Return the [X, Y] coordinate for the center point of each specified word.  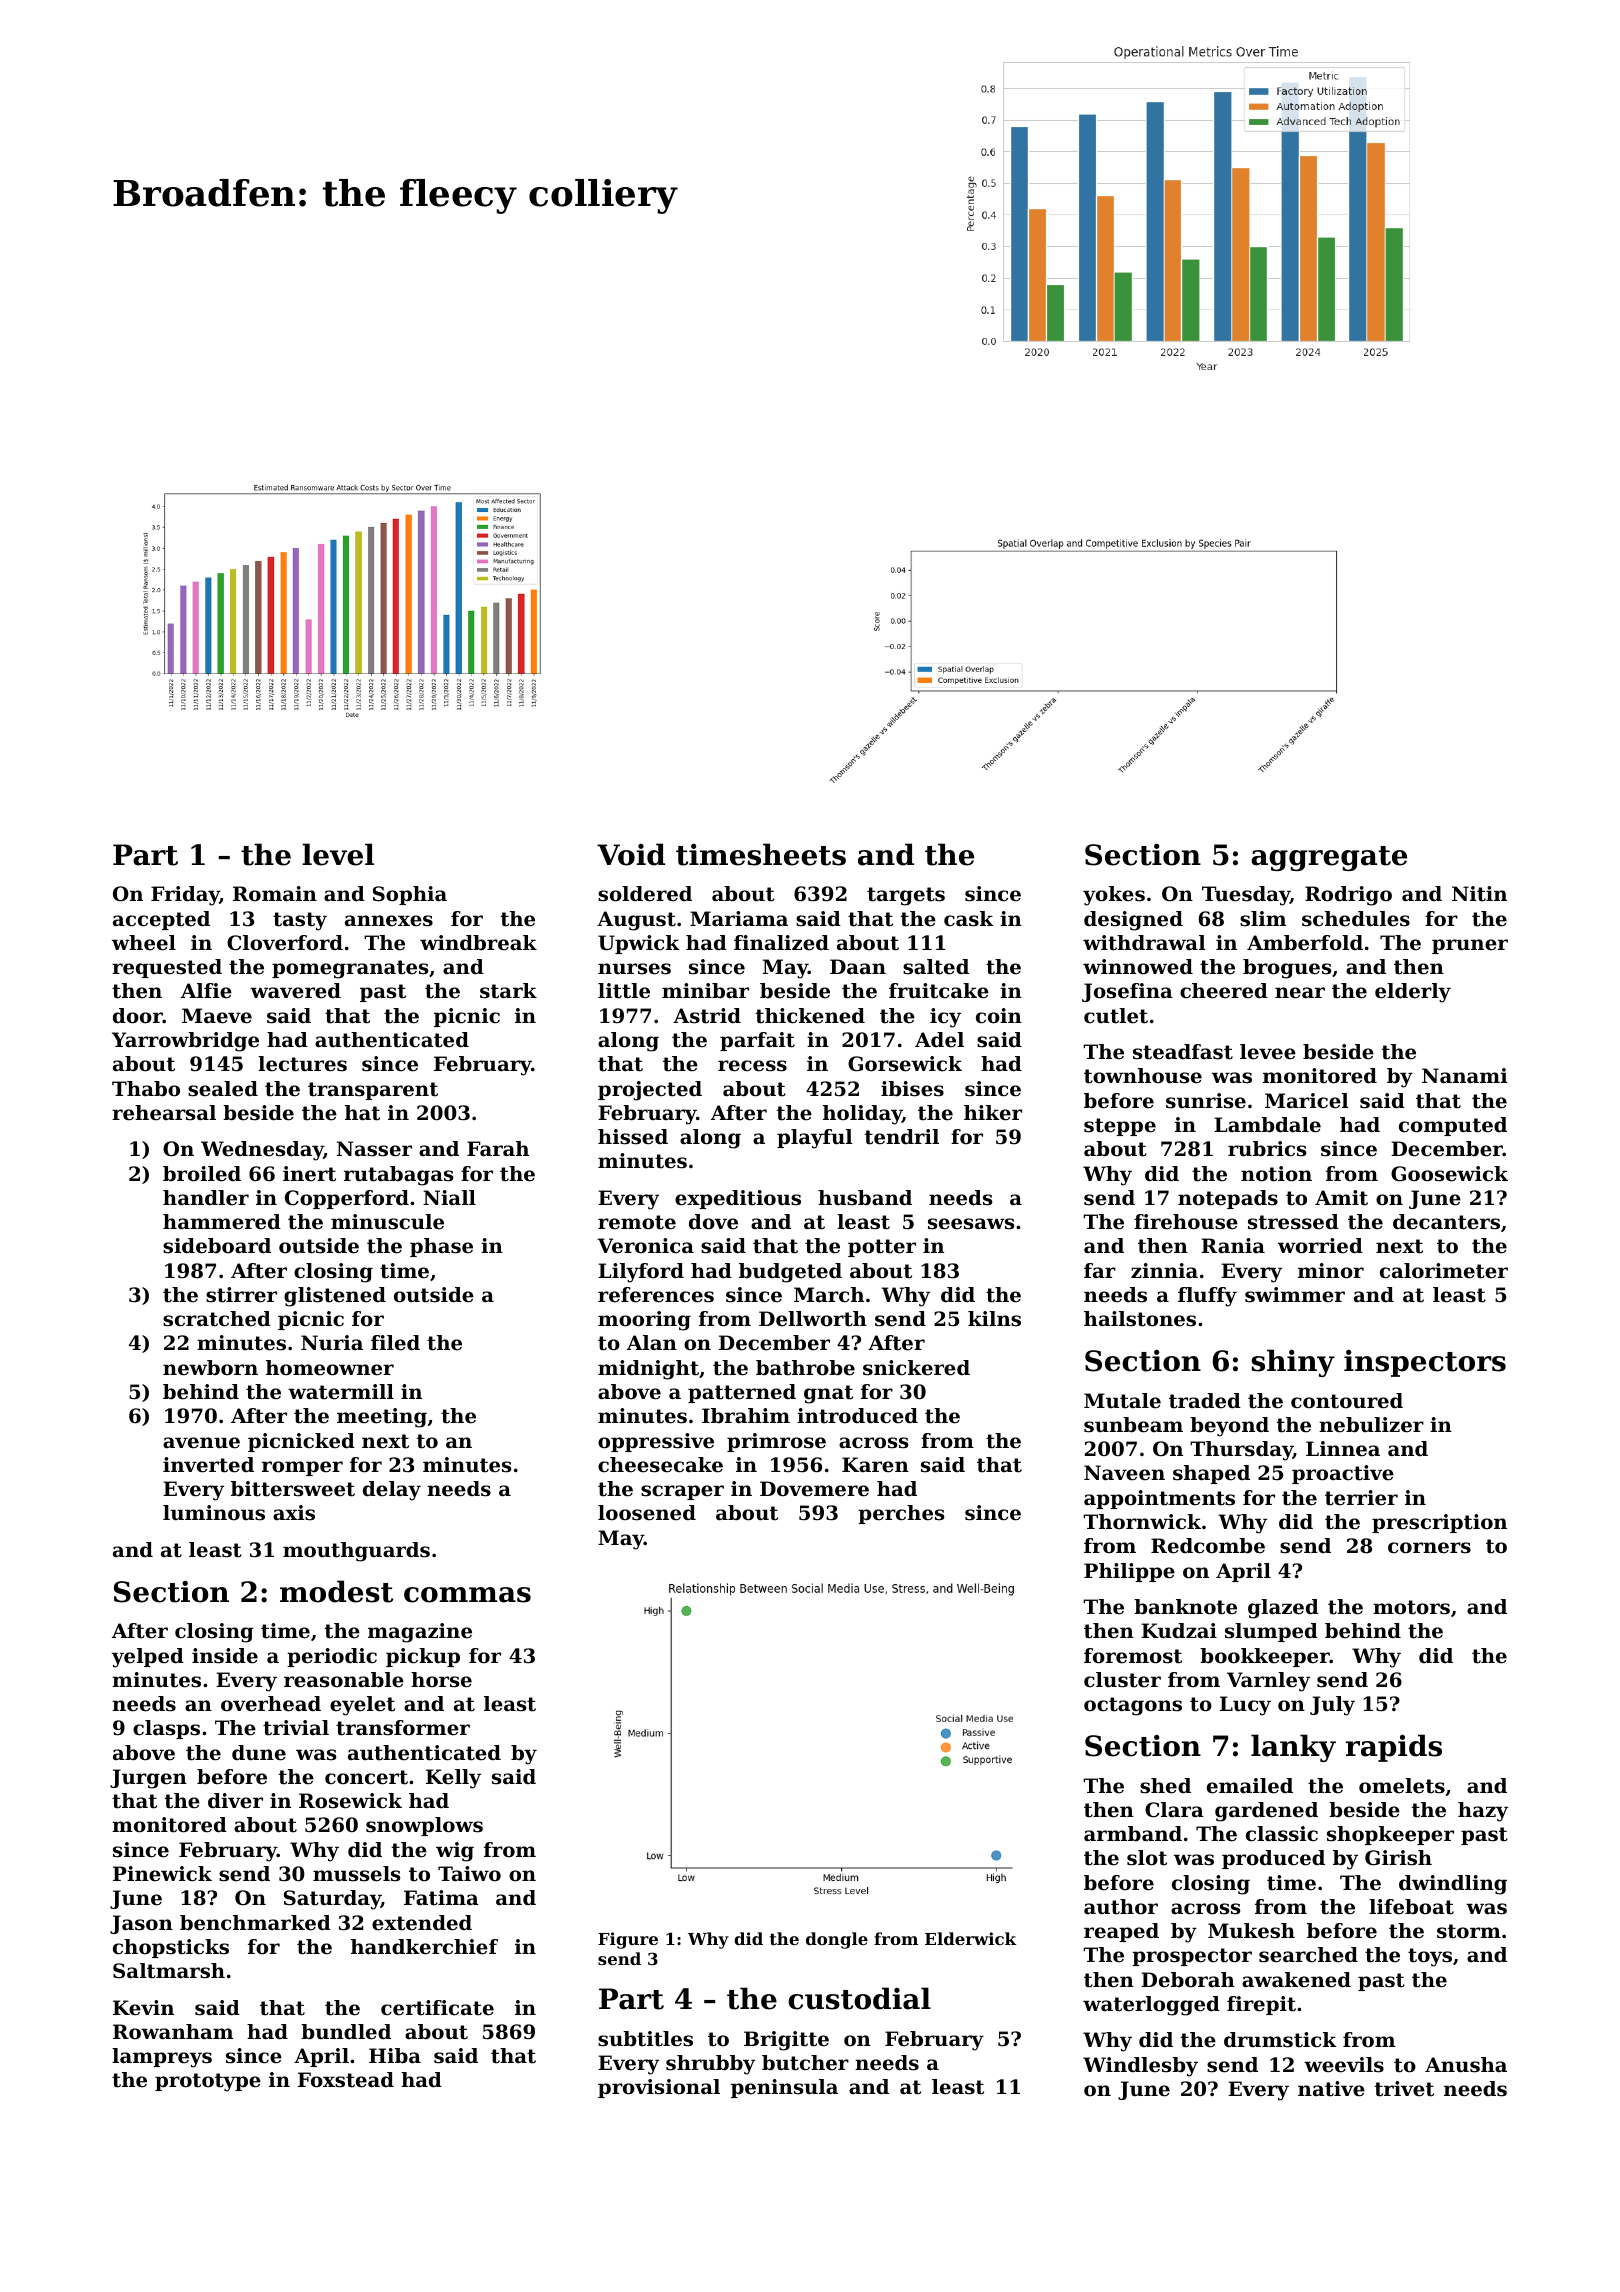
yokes [1114, 896]
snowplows [424, 1826]
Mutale [1122, 1401]
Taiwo [469, 1874]
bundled [346, 2032]
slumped [1271, 1632]
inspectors [1425, 1363]
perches [901, 1514]
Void [631, 854]
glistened [335, 1297]
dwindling [1453, 1885]
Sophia [410, 895]
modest [336, 1591]
